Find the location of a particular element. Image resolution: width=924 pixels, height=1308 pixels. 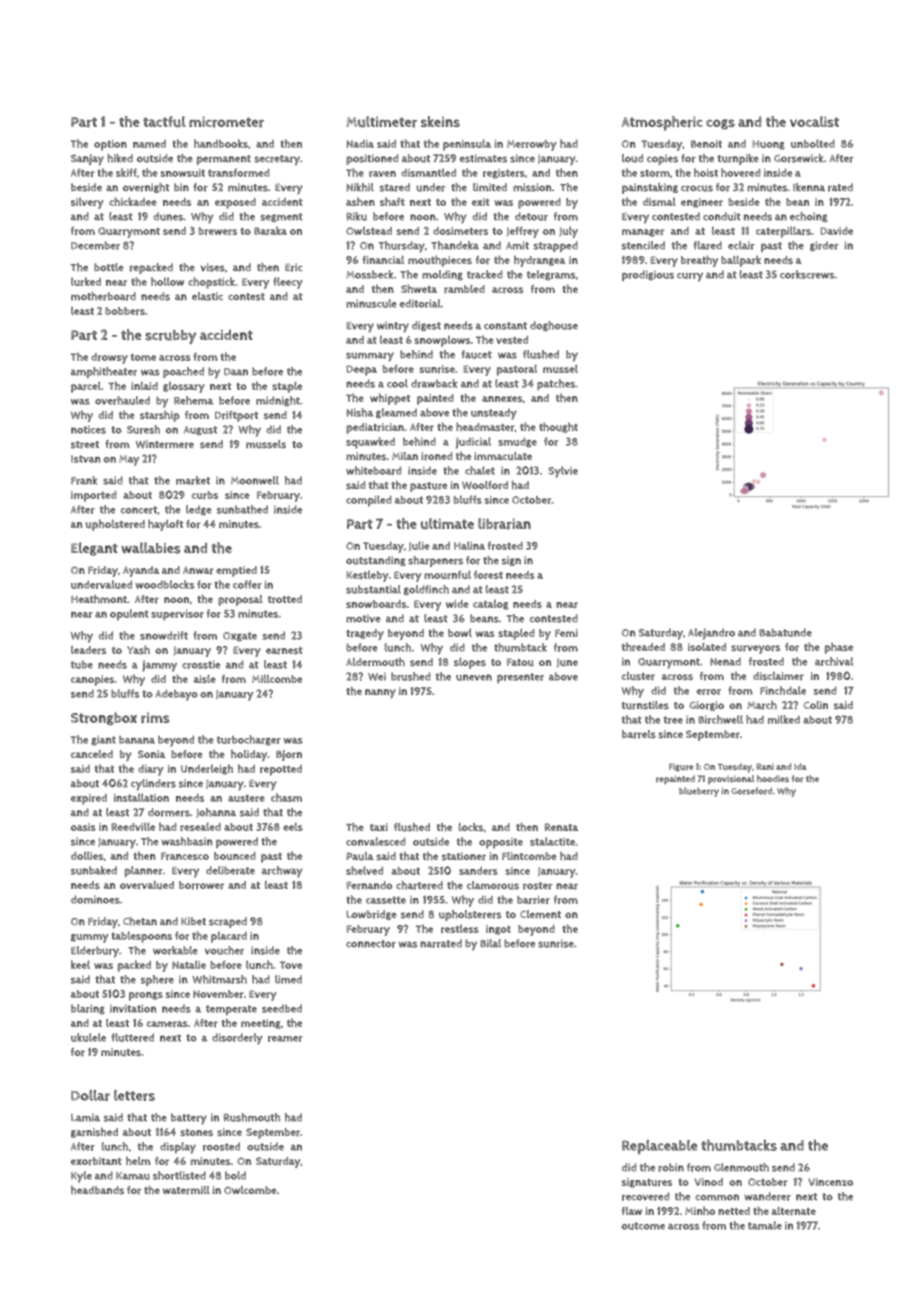

headbands is located at coordinates (97, 1190).
